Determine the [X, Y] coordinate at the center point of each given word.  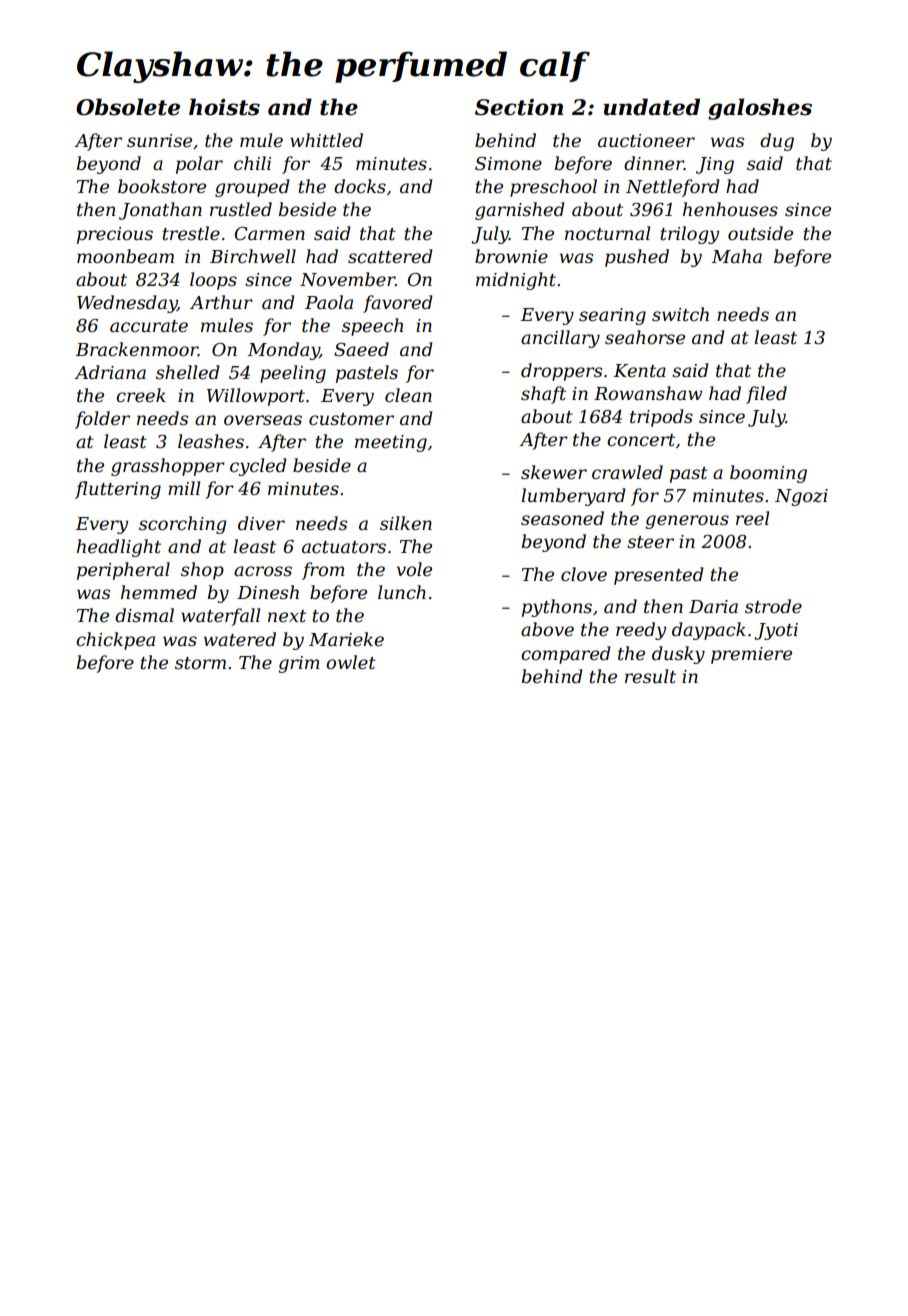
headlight [119, 548]
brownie [511, 256]
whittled [326, 140]
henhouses [730, 209]
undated [651, 107]
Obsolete [128, 107]
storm [200, 663]
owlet [351, 662]
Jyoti [776, 631]
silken [406, 523]
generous [687, 522]
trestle [191, 233]
